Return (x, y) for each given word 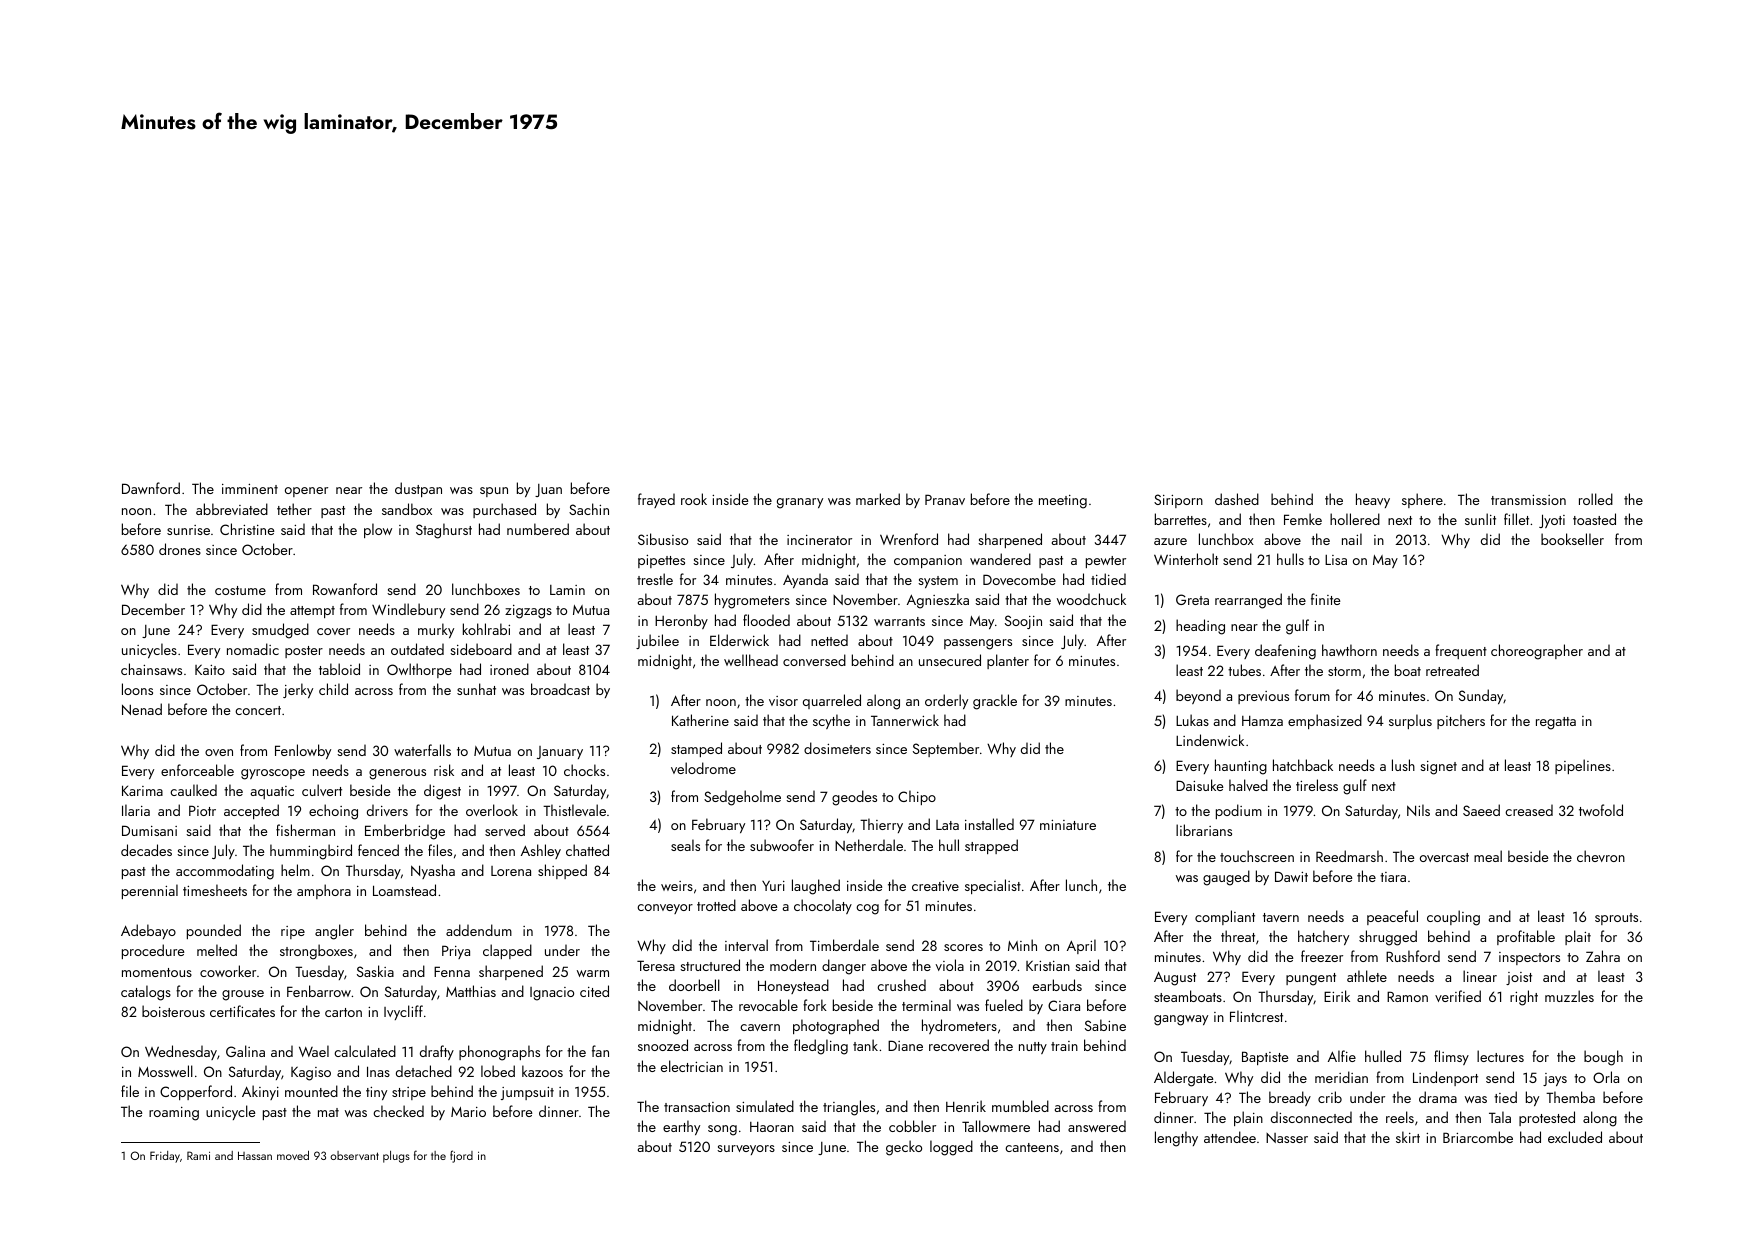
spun (494, 492)
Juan (548, 490)
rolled (1596, 499)
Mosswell (165, 1071)
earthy (681, 1127)
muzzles (1569, 996)
